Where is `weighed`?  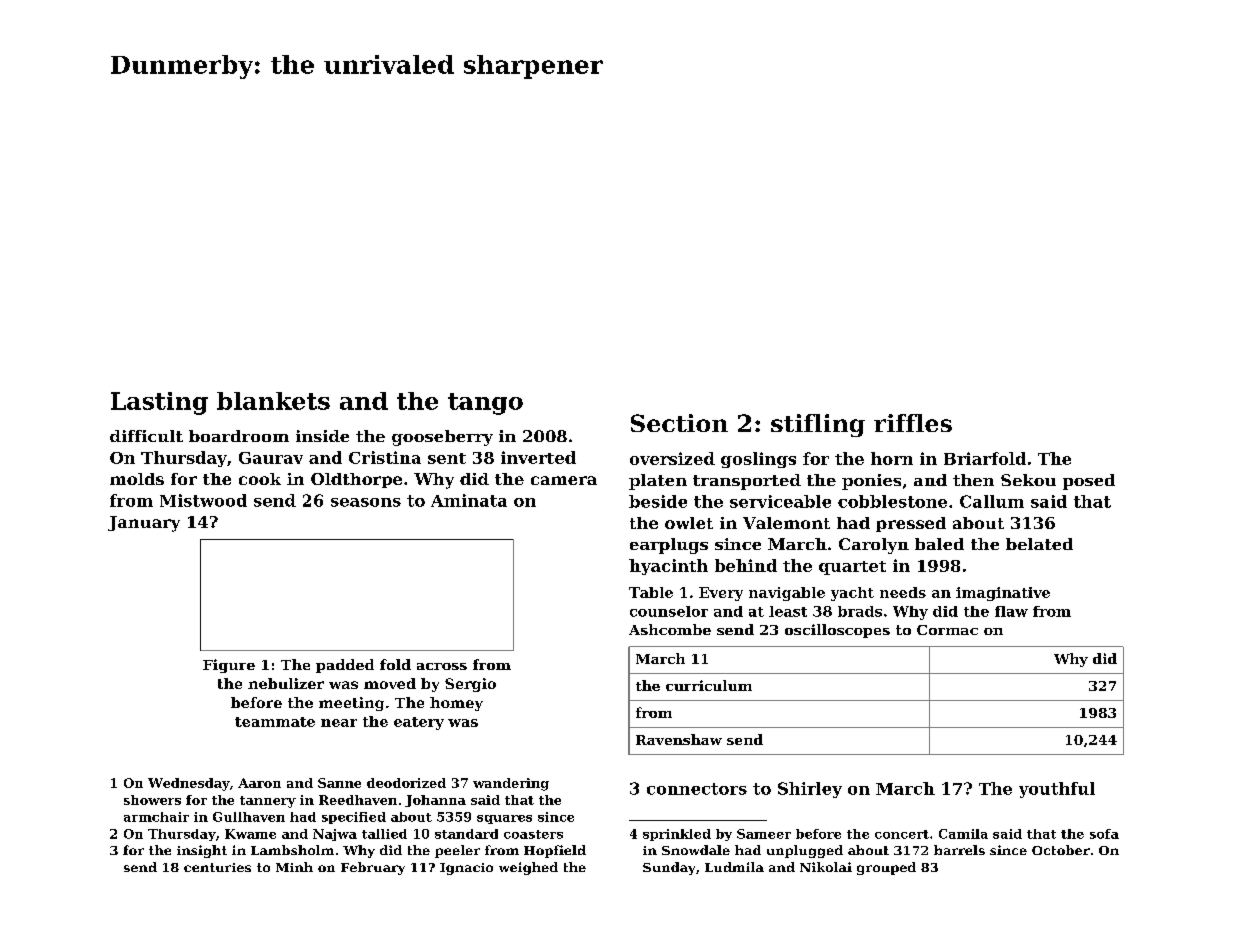
weighed is located at coordinates (528, 868).
